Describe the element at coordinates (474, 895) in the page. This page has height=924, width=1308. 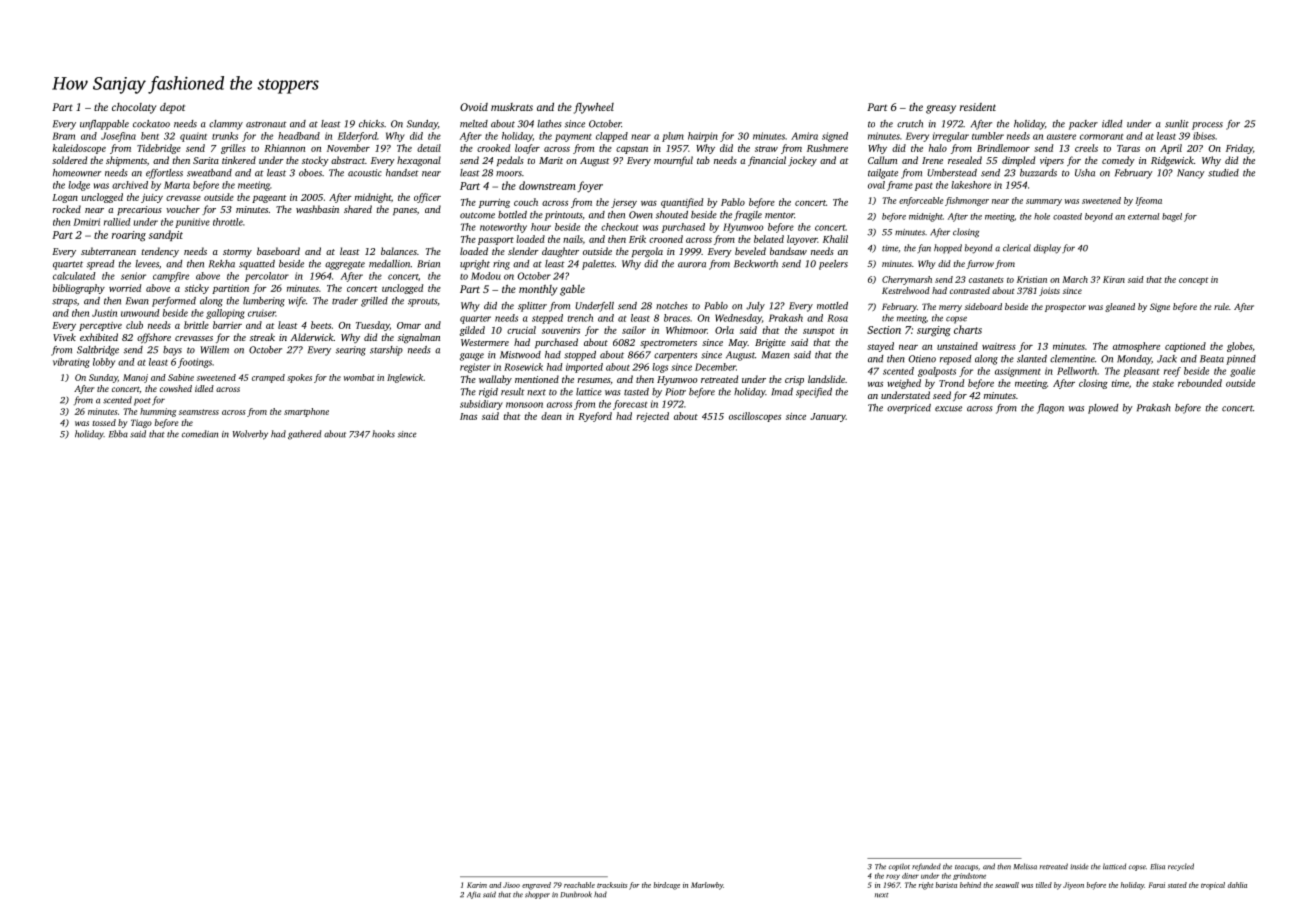
I see `Afia` at that location.
